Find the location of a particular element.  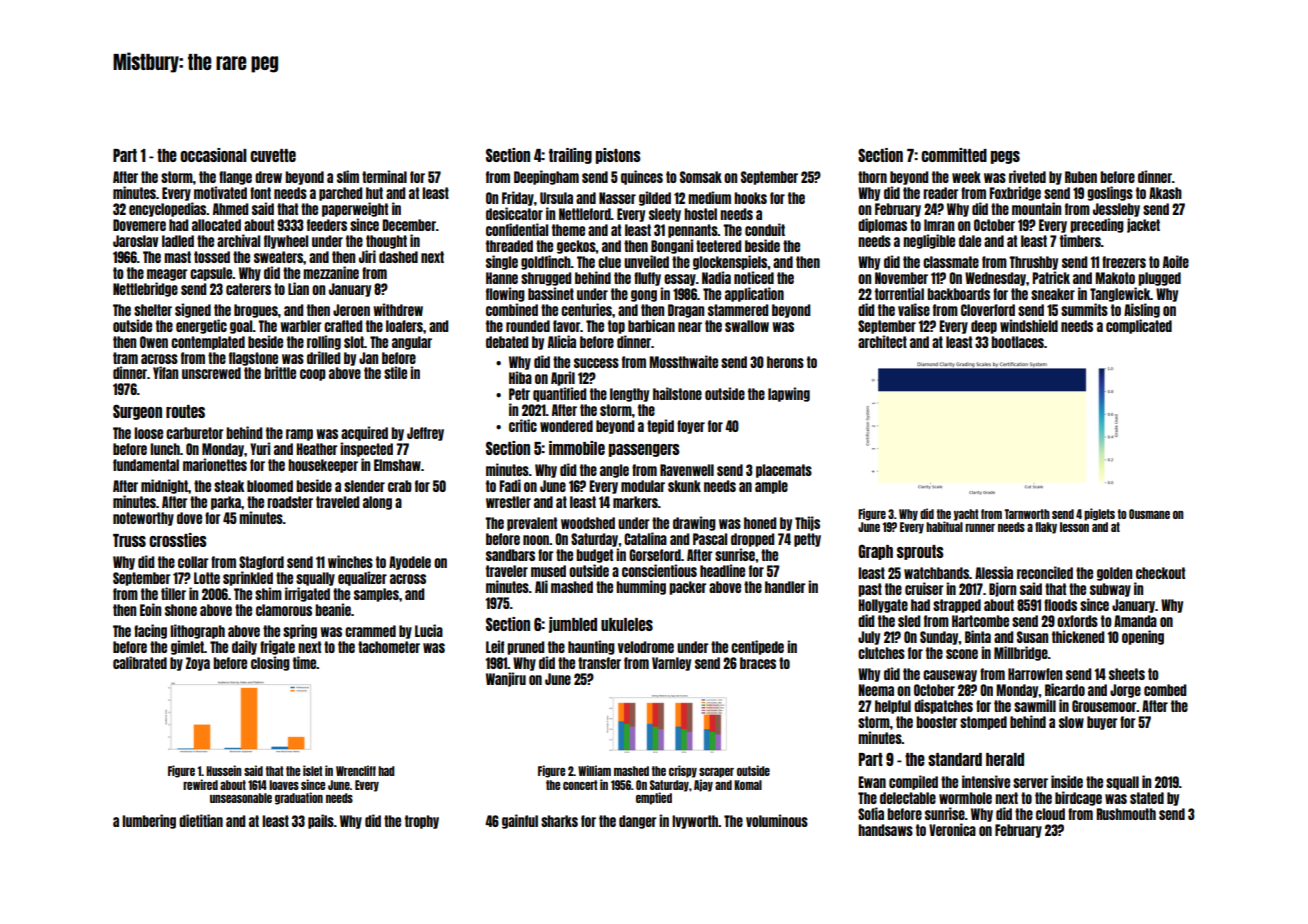

pegs is located at coordinates (1005, 157).
